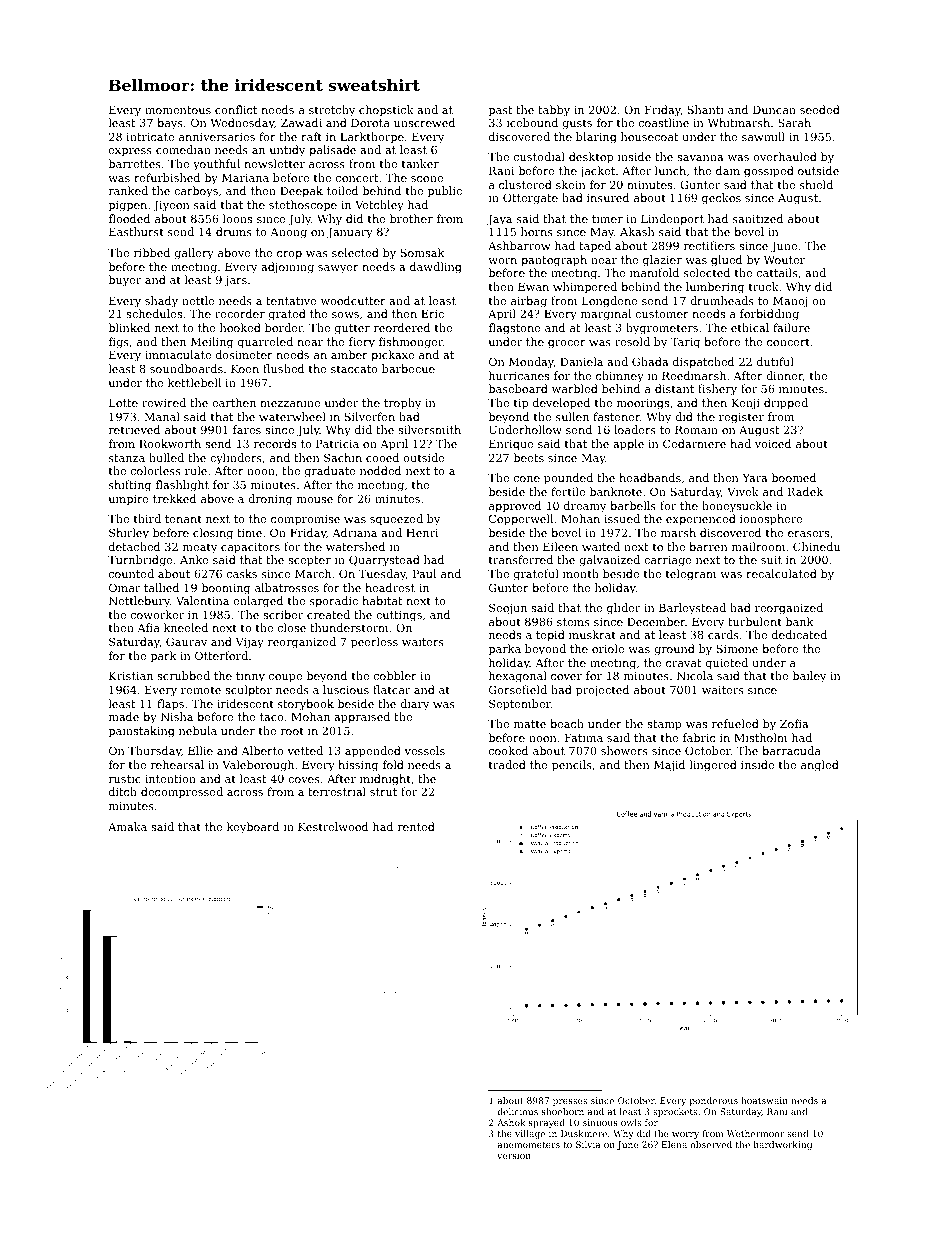 The image size is (952, 1233). What do you see at coordinates (669, 766) in the page?
I see `Majid` at bounding box center [669, 766].
